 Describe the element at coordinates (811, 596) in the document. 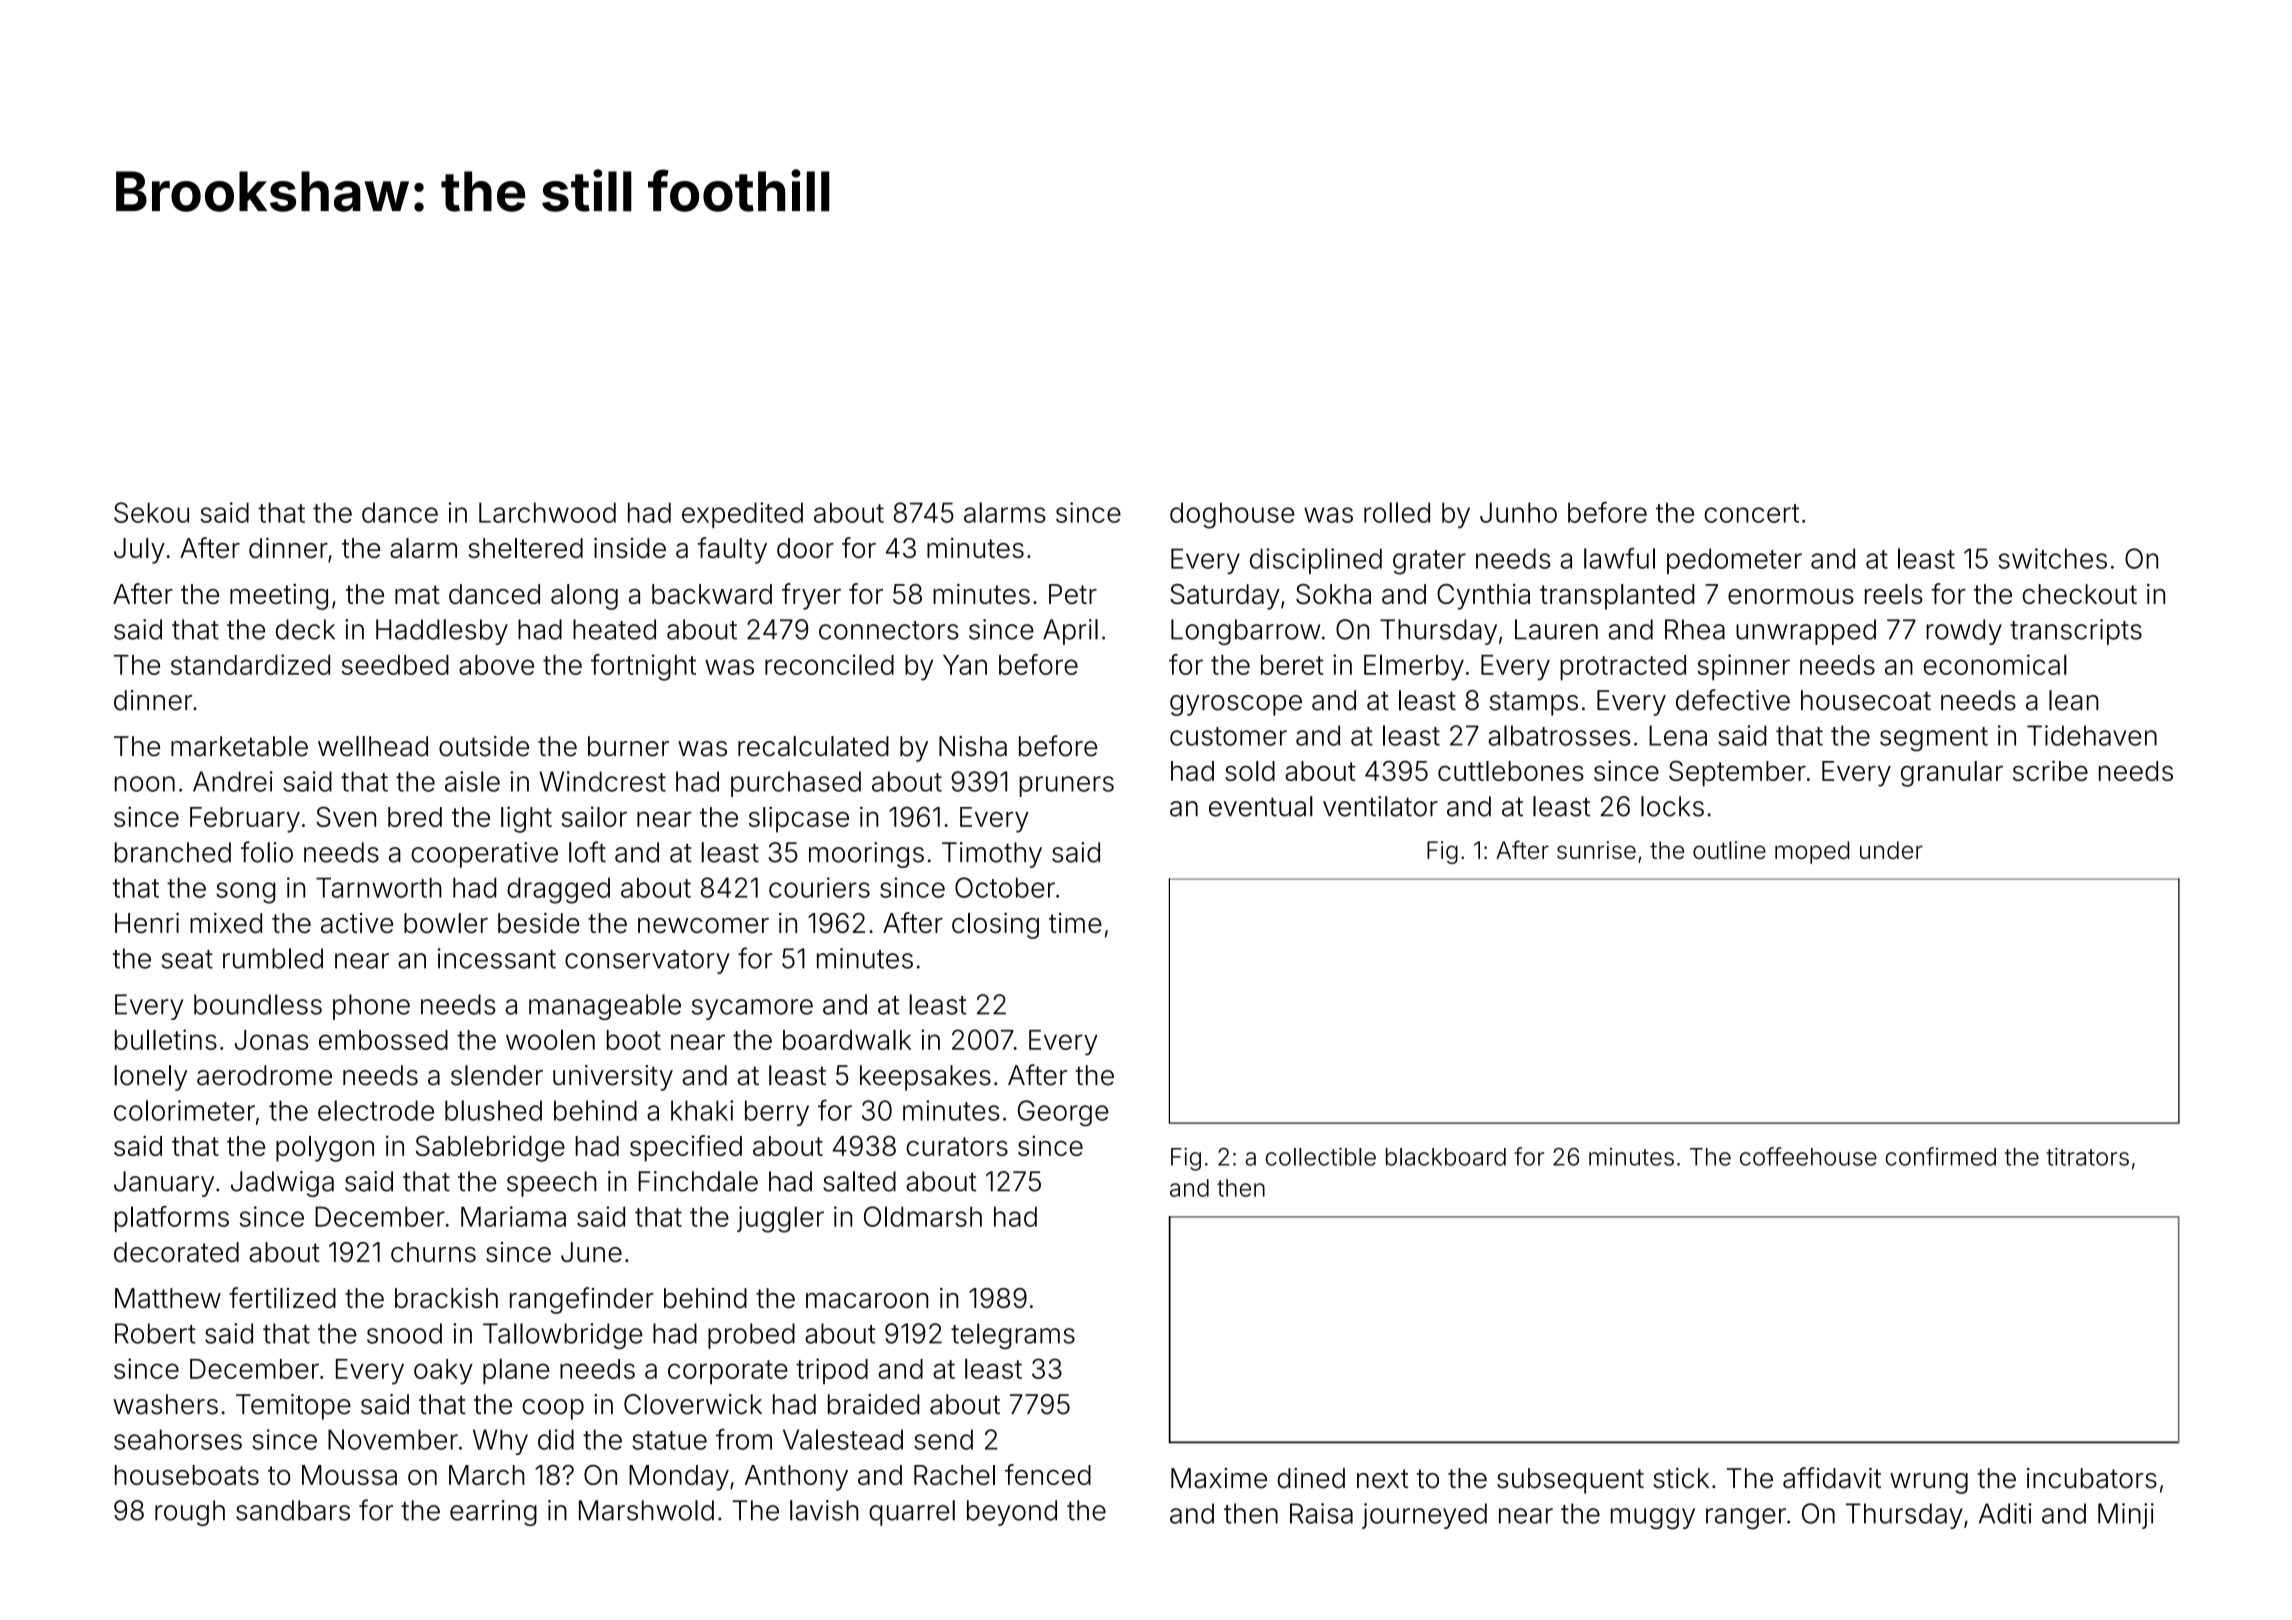

I see `fryer` at that location.
